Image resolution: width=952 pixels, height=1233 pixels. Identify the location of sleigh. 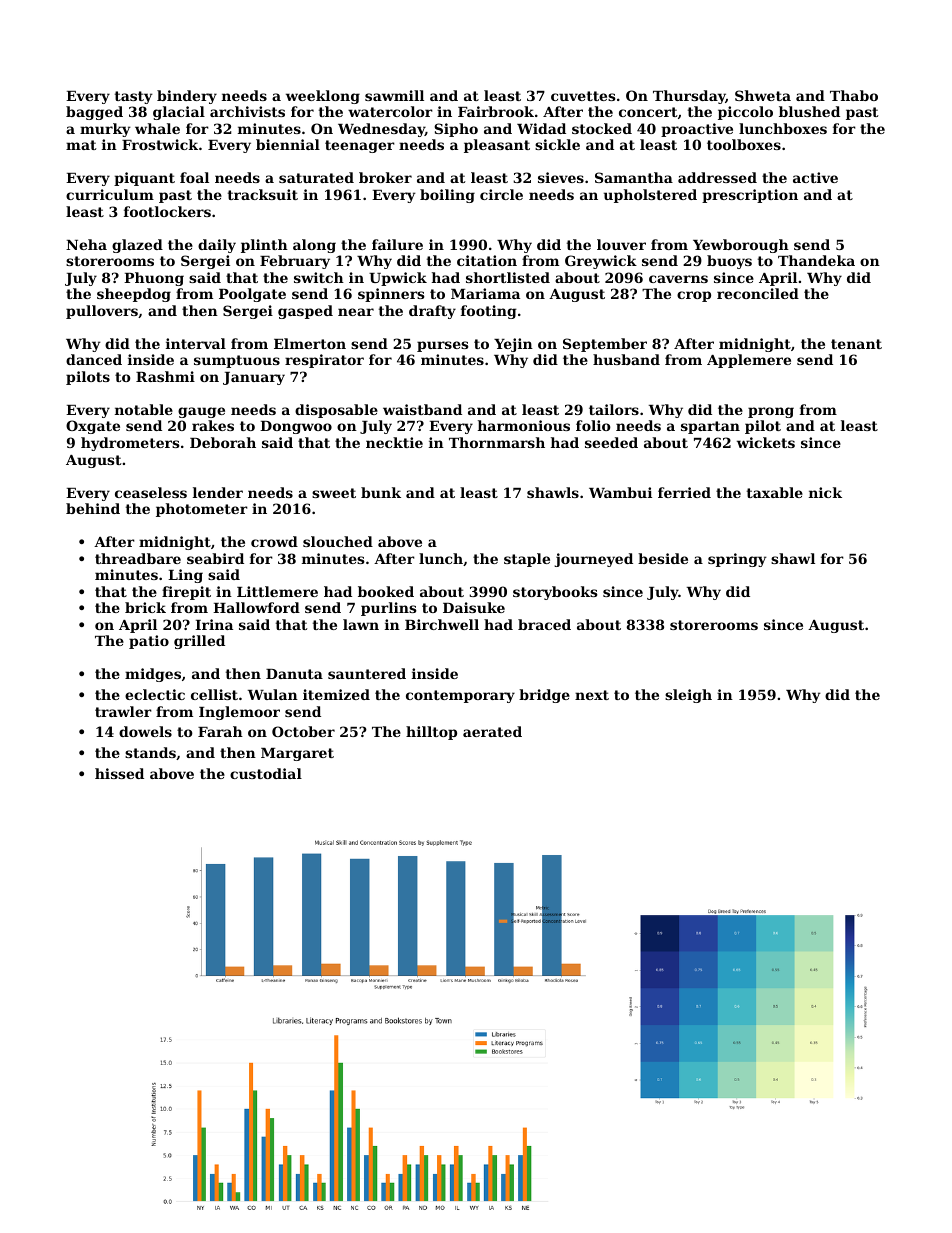
(688, 696).
